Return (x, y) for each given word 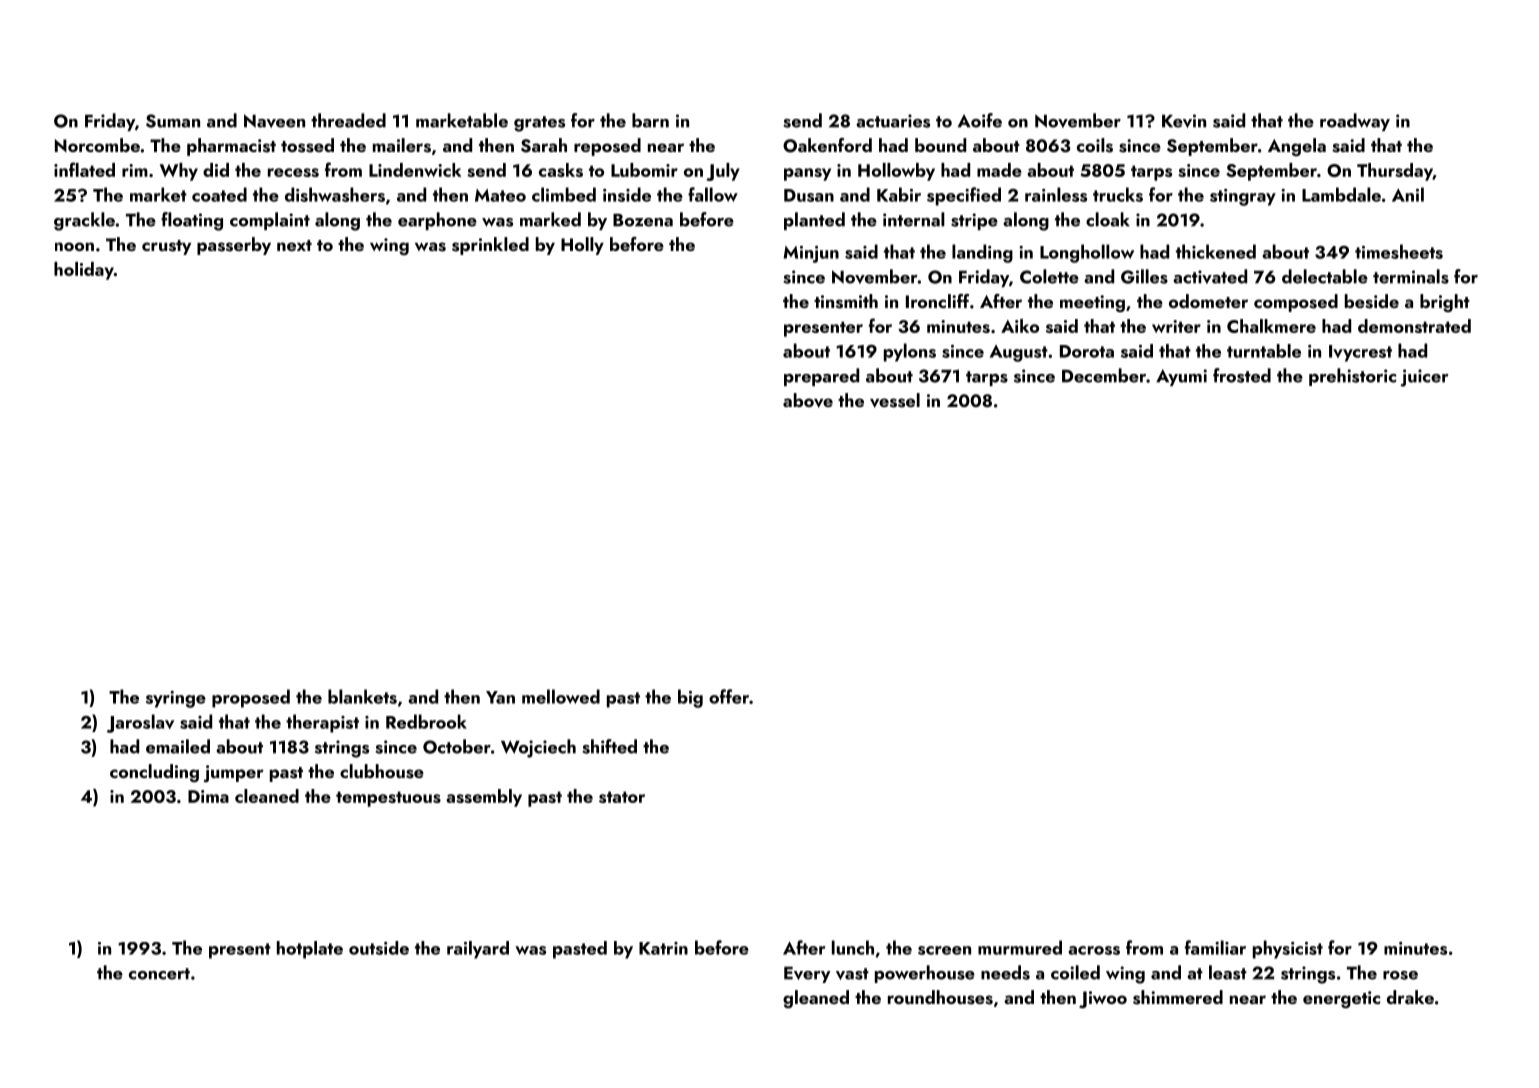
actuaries (893, 121)
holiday (84, 271)
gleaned (816, 999)
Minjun (811, 254)
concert (159, 974)
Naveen (274, 121)
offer (729, 696)
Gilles (1144, 276)
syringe (176, 699)
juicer (1425, 378)
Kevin (1184, 121)
